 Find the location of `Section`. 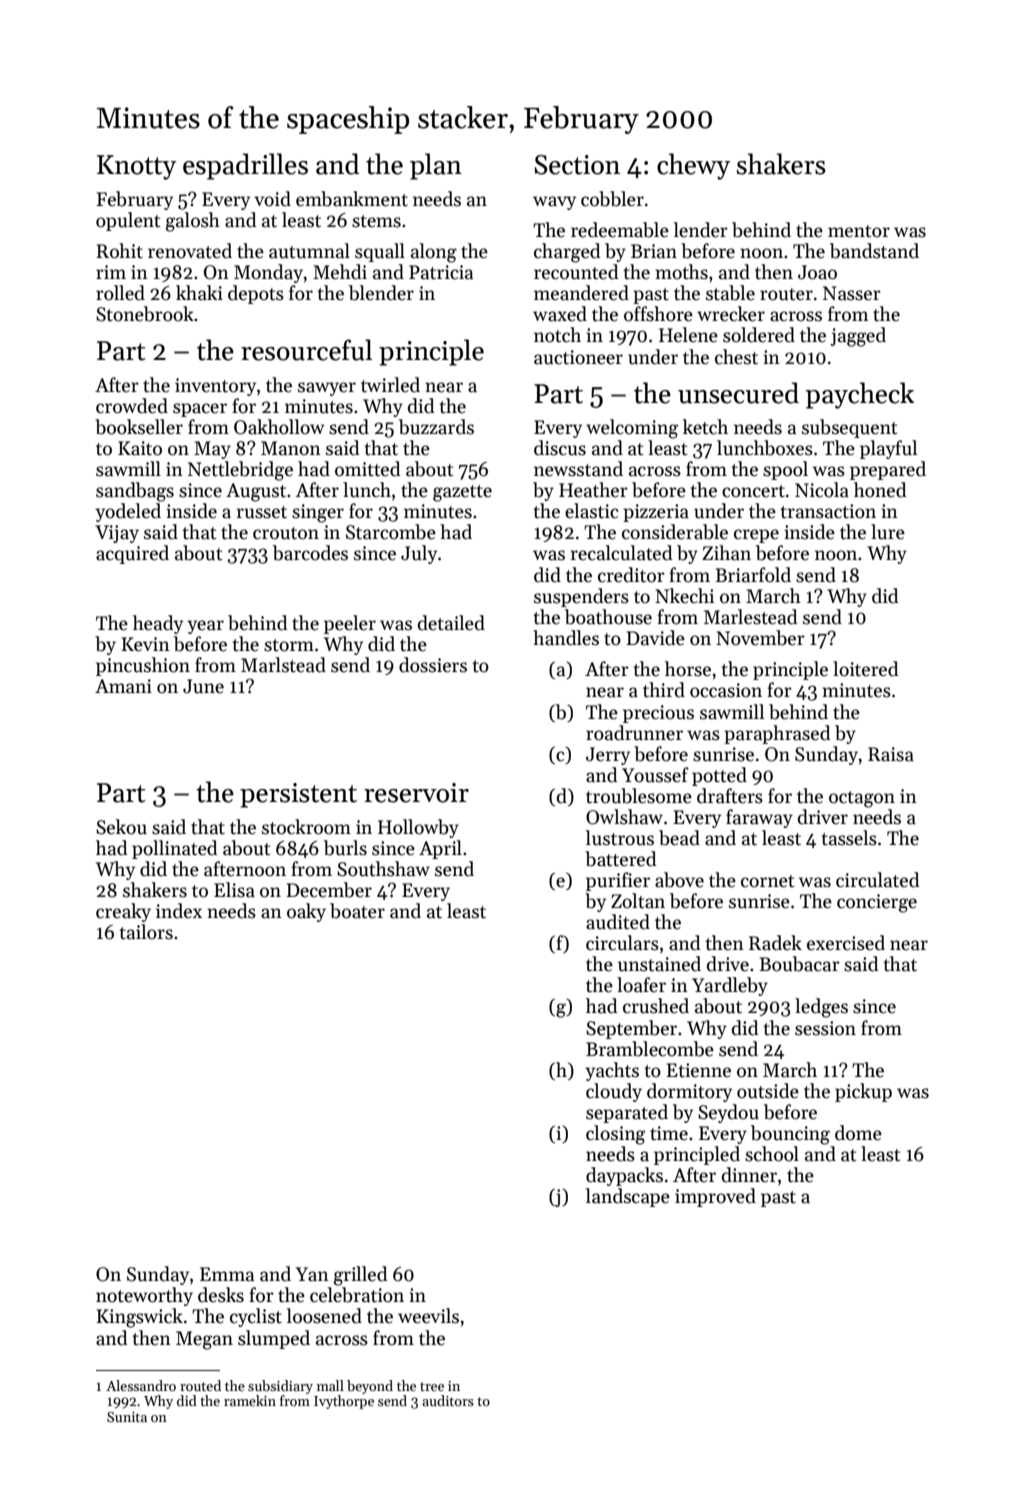

Section is located at coordinates (577, 165).
